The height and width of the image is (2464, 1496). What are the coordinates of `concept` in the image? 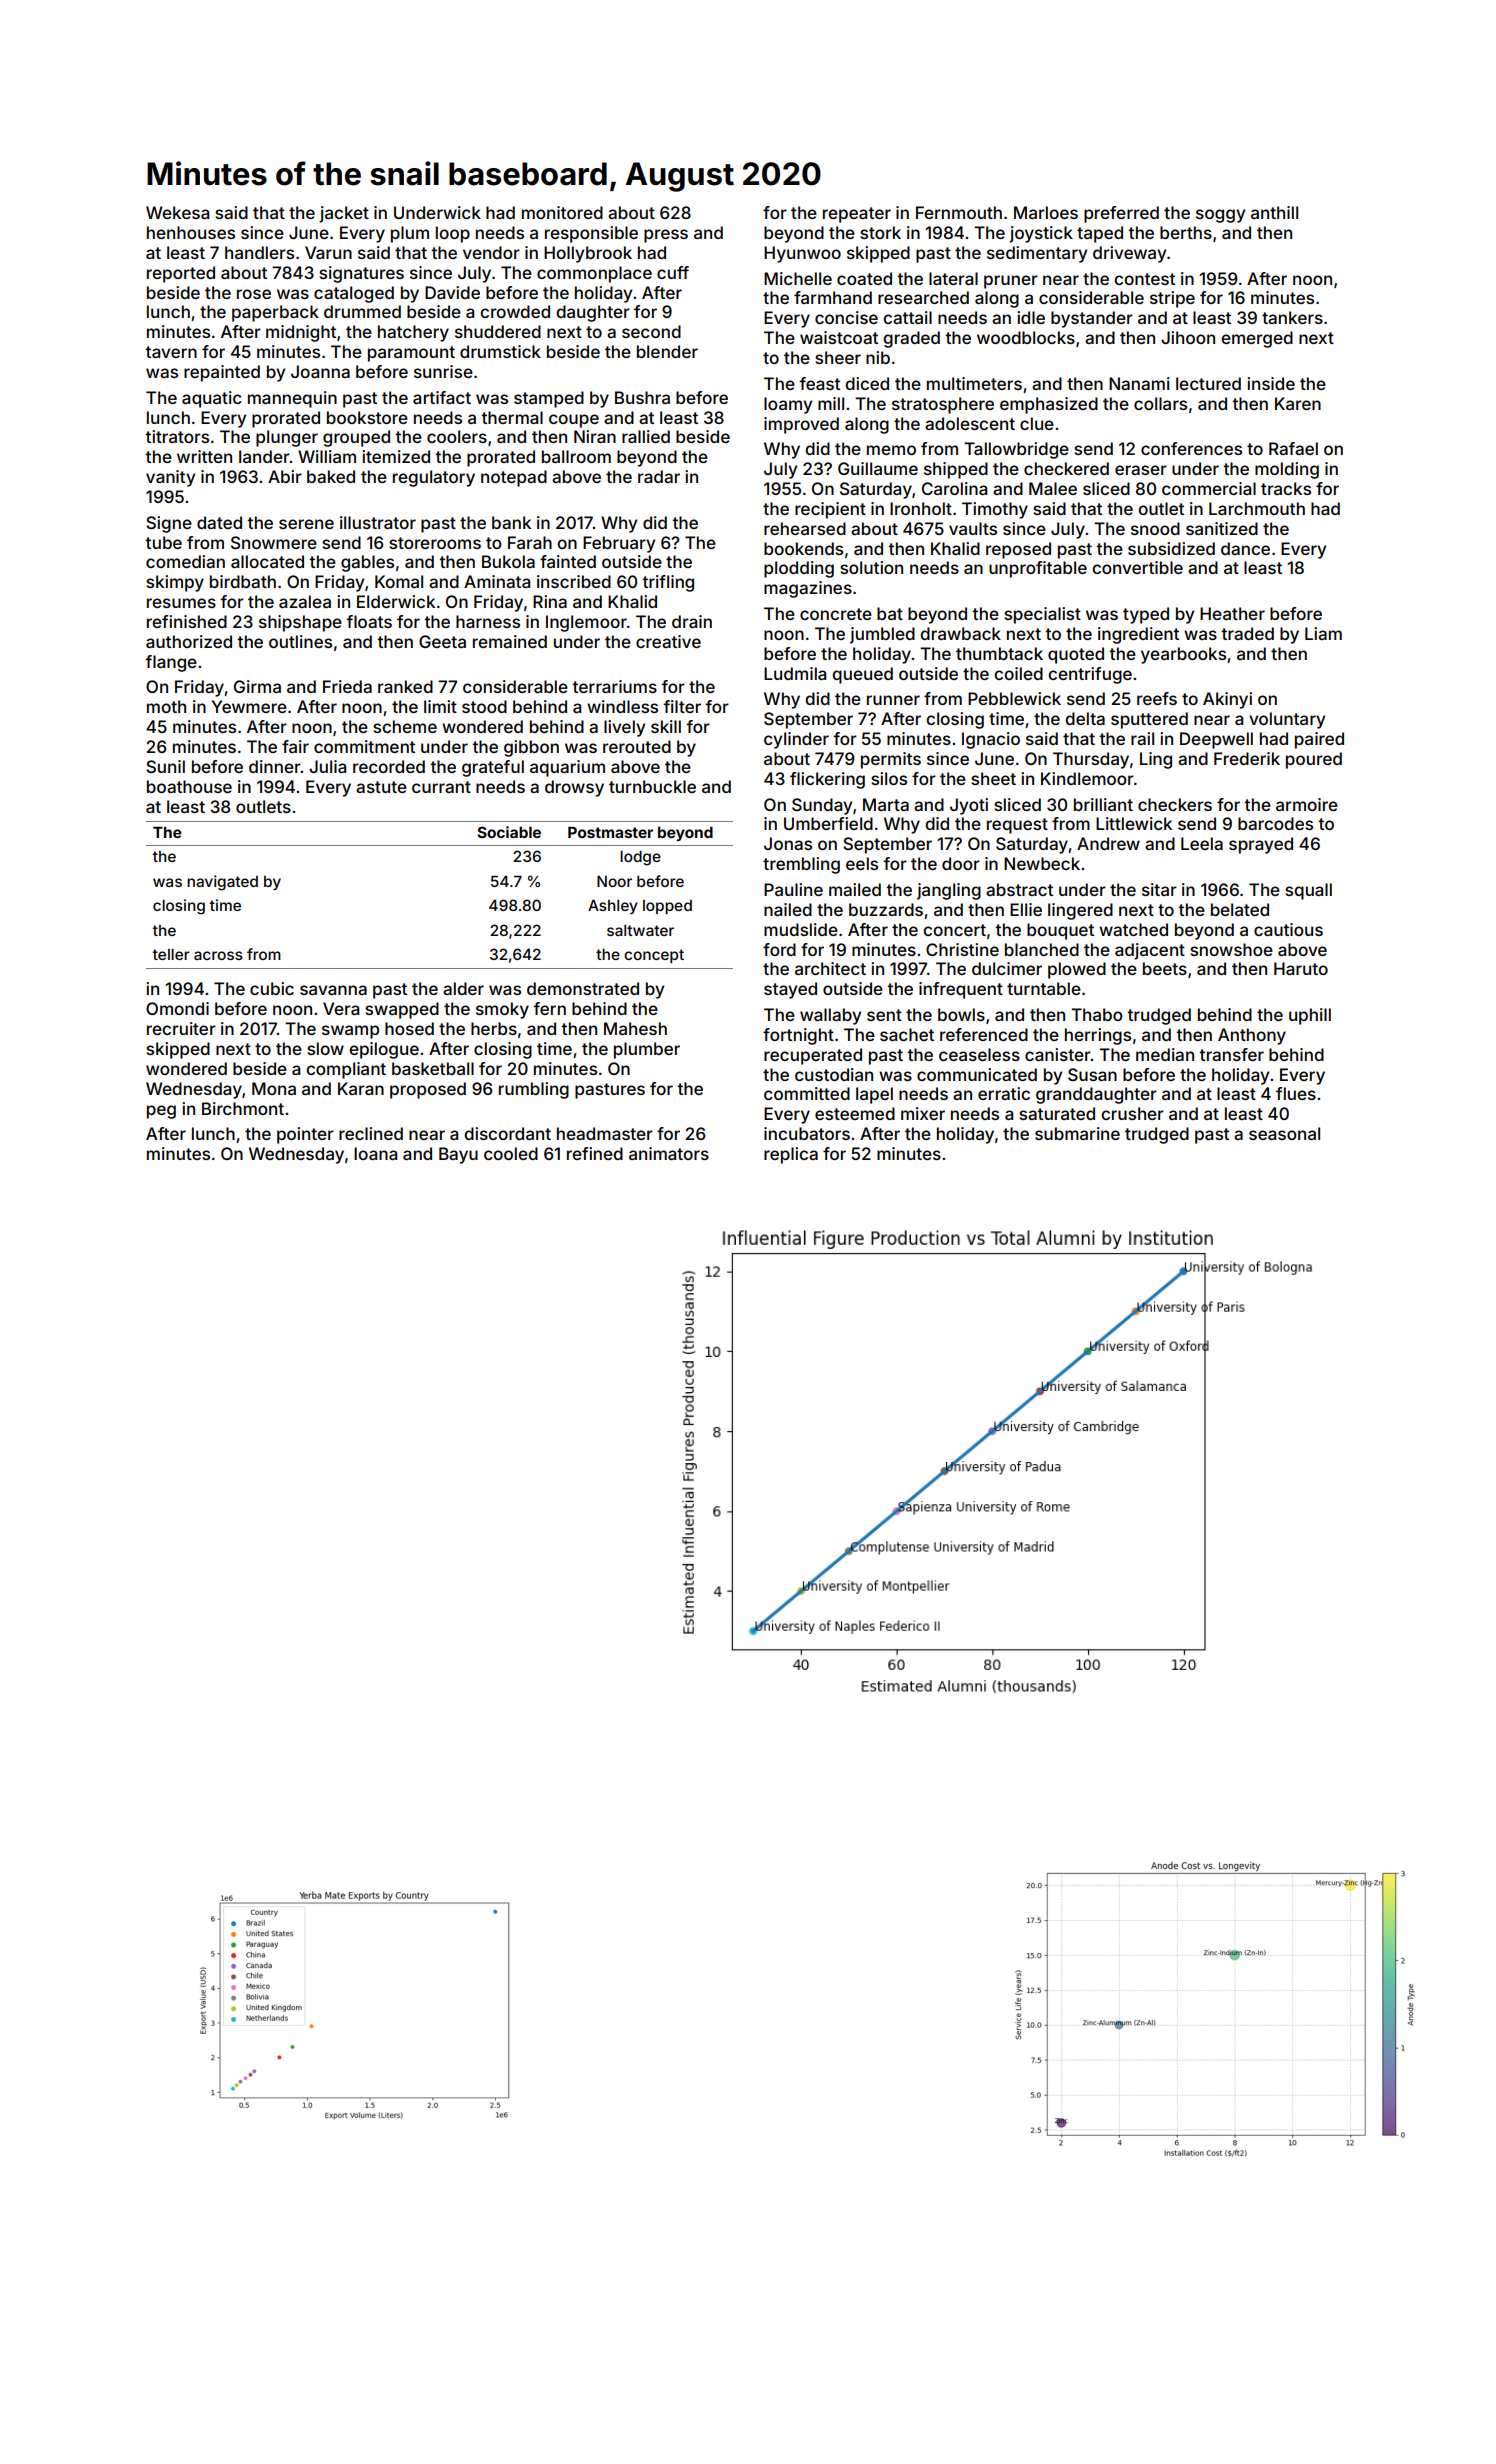 It's located at (654, 956).
